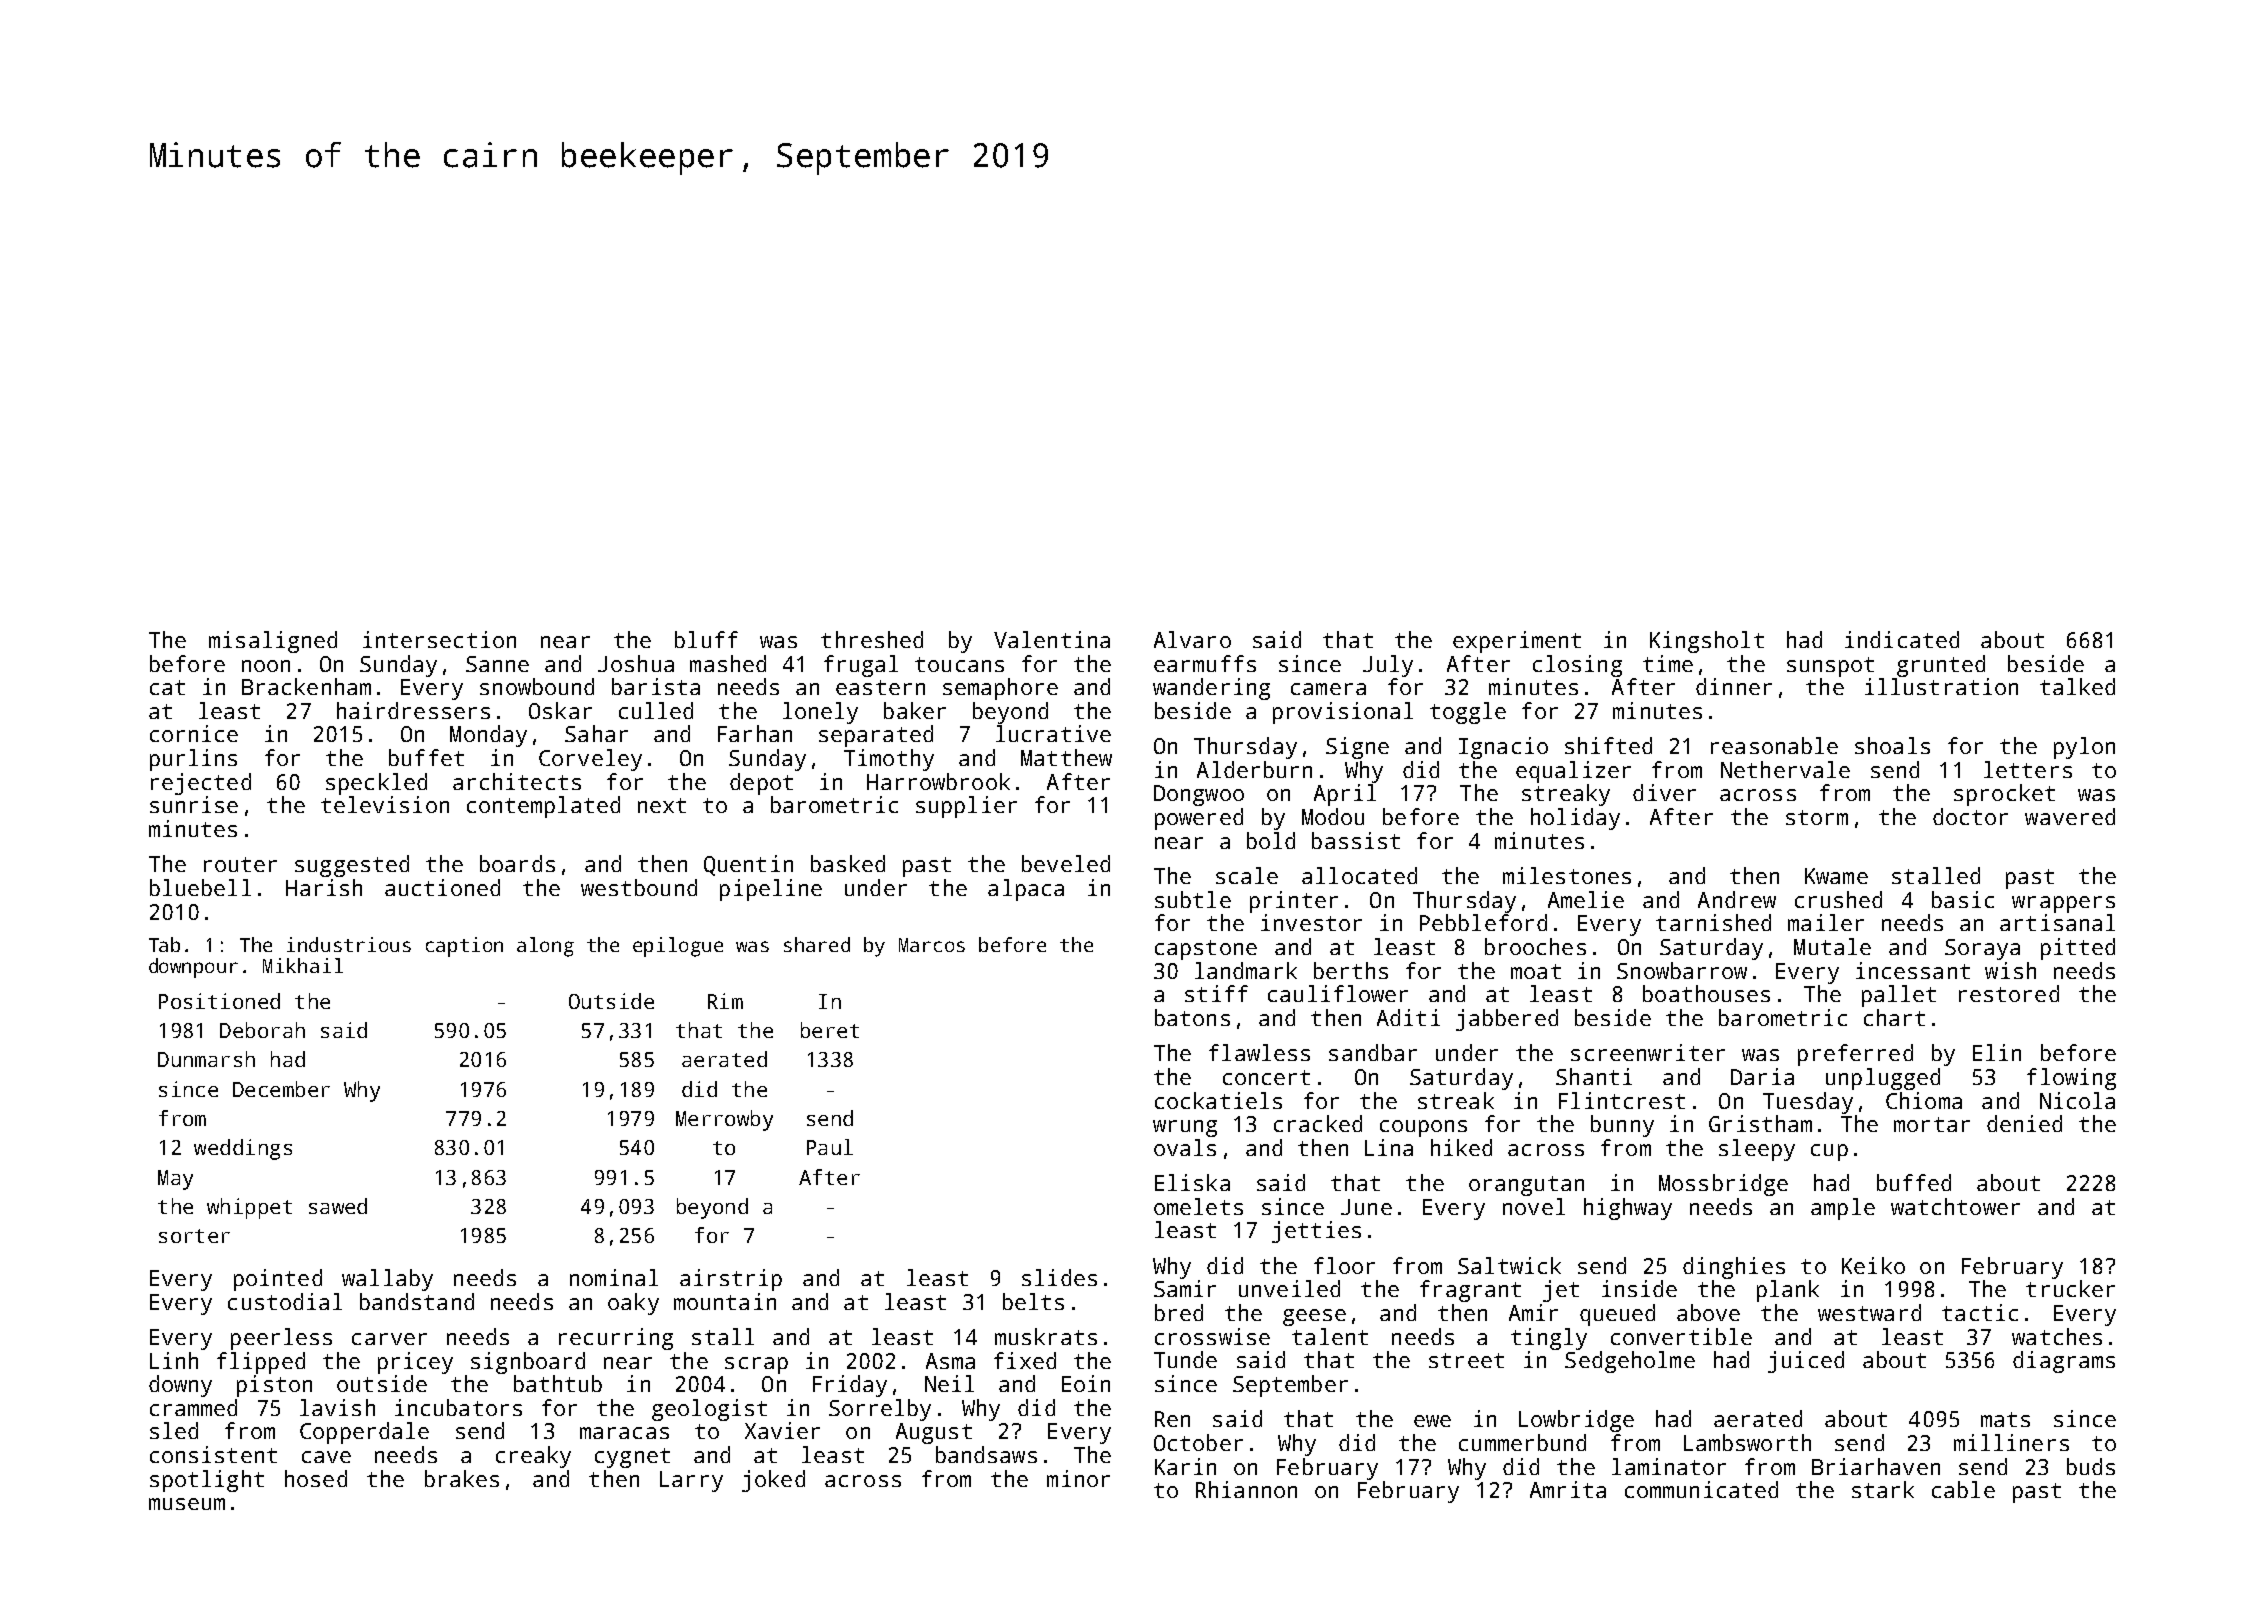 The height and width of the page is (1601, 2265). Describe the element at coordinates (662, 805) in the page. I see `next` at that location.
